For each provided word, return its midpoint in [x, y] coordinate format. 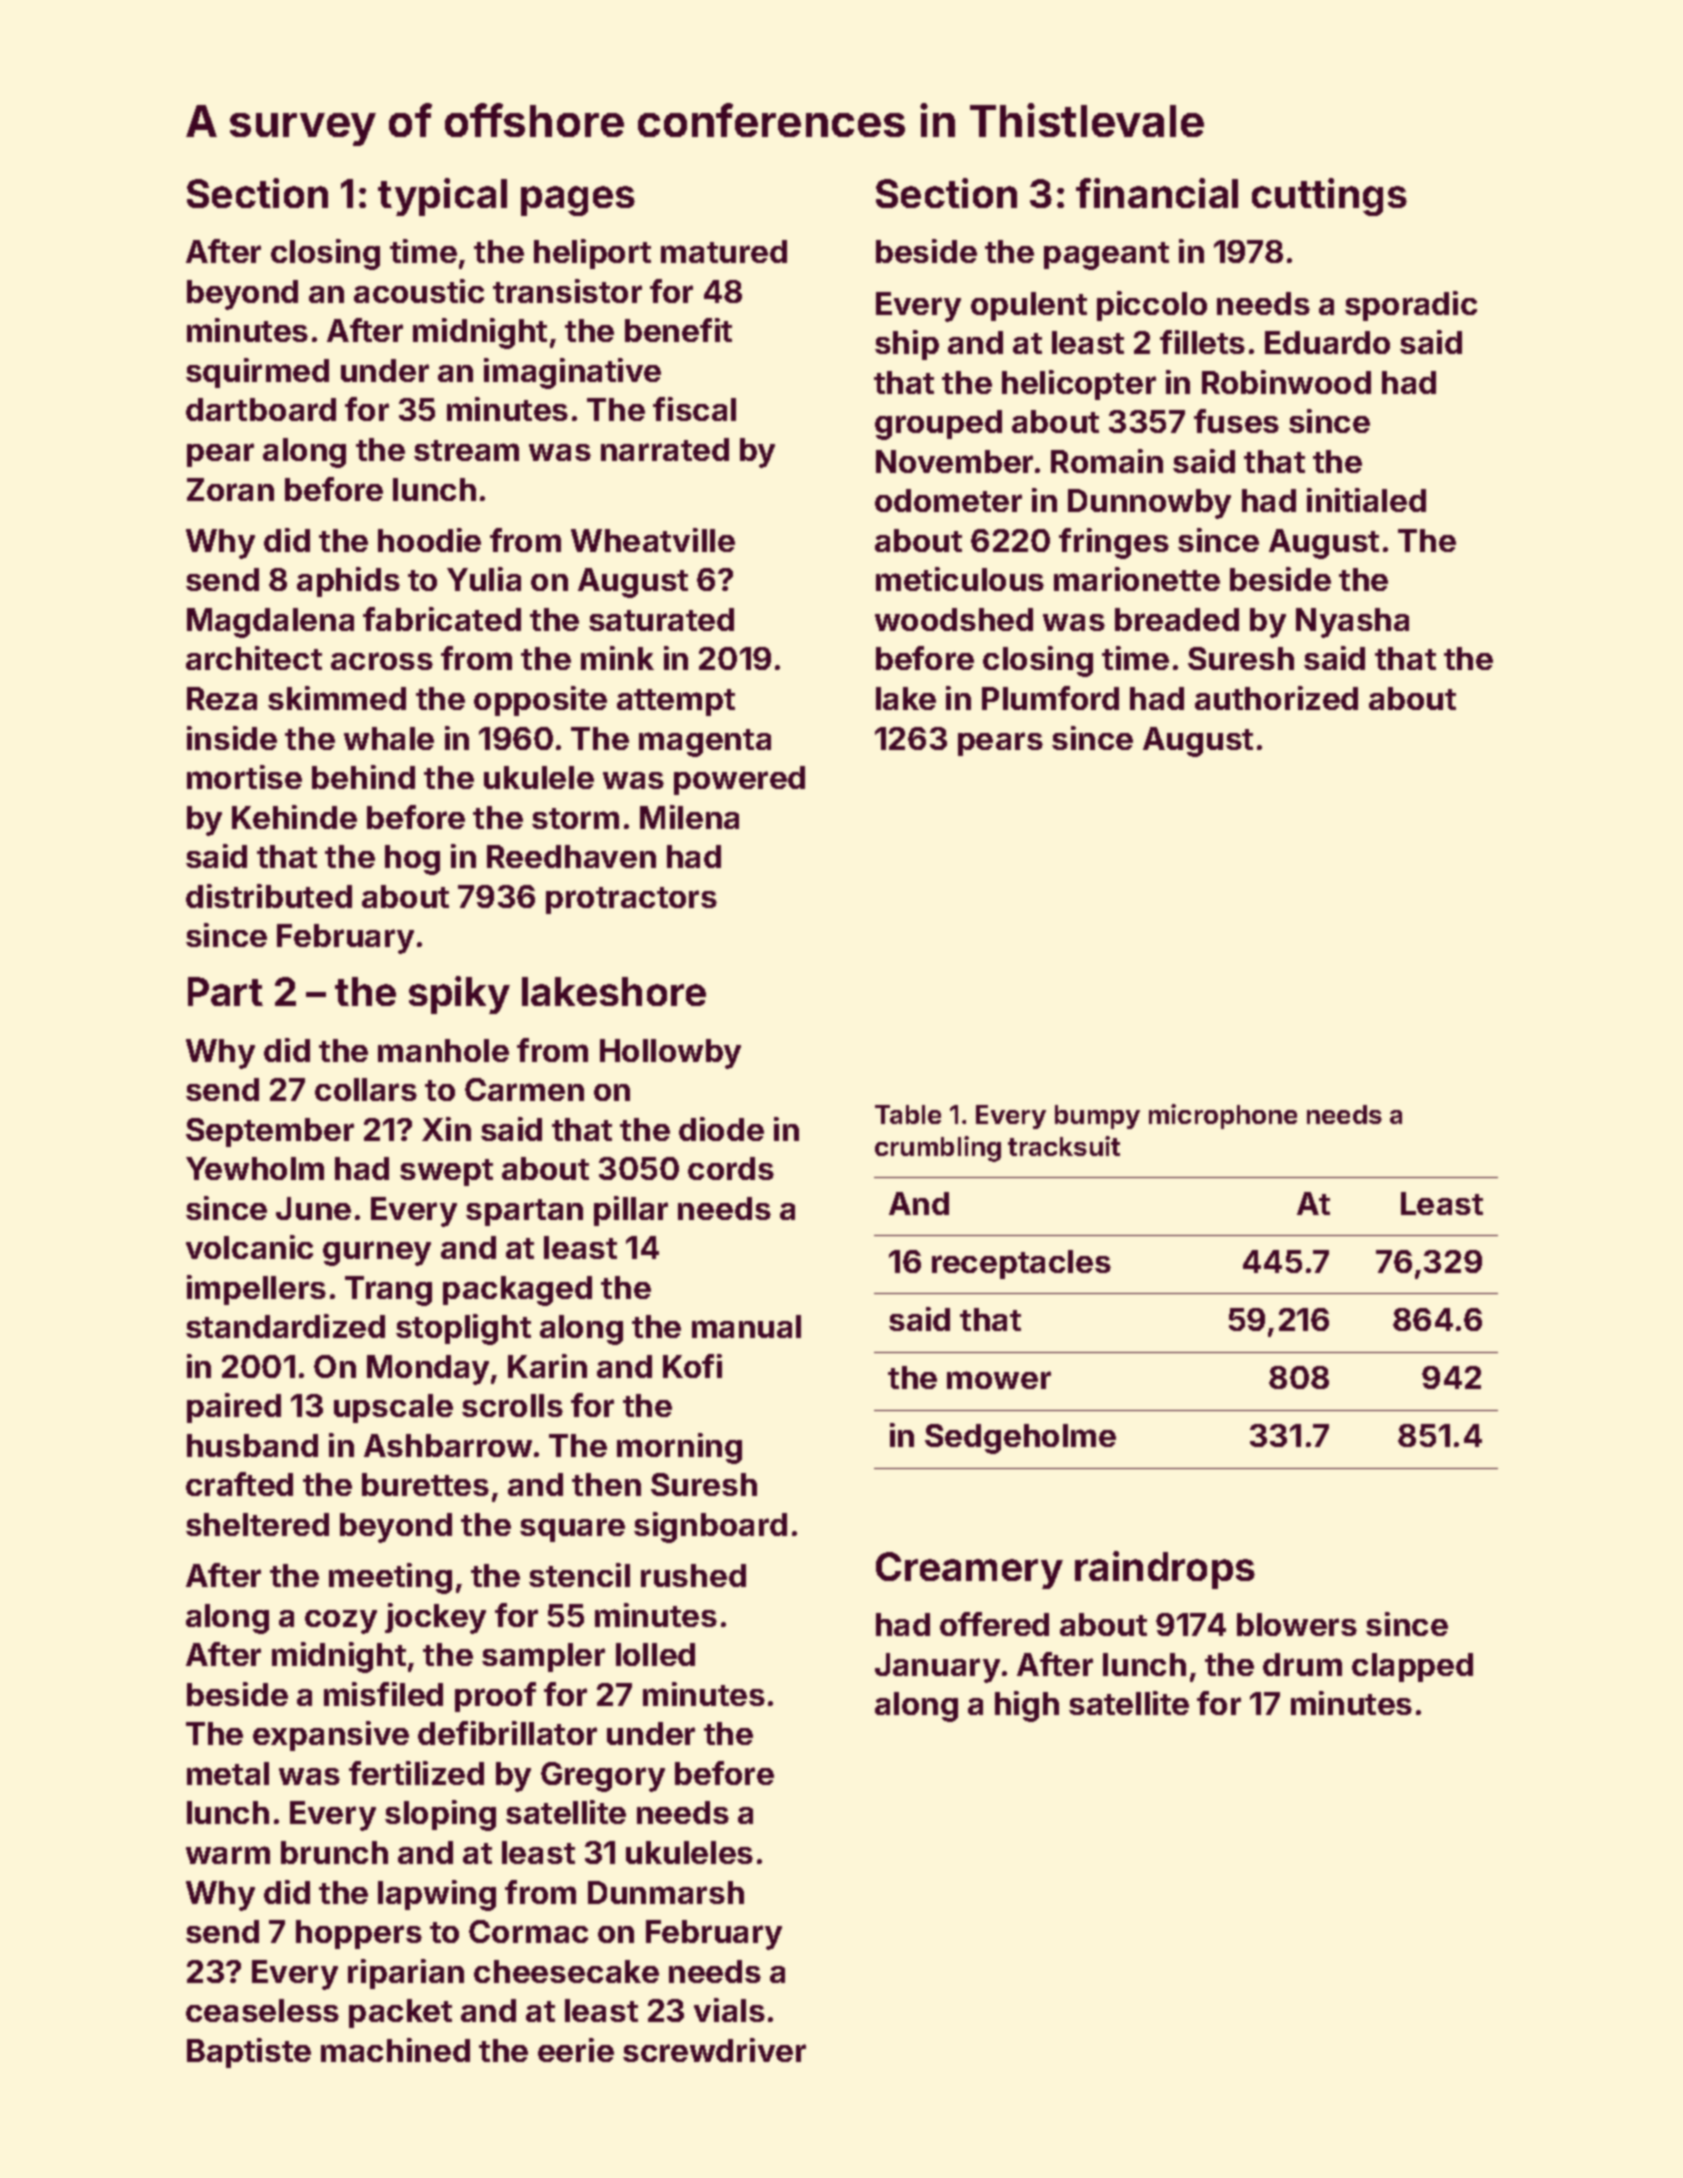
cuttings [1329, 197]
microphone [1223, 1116]
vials [729, 2010]
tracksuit [1064, 1146]
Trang [388, 1291]
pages [578, 201]
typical [442, 197]
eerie [576, 2050]
